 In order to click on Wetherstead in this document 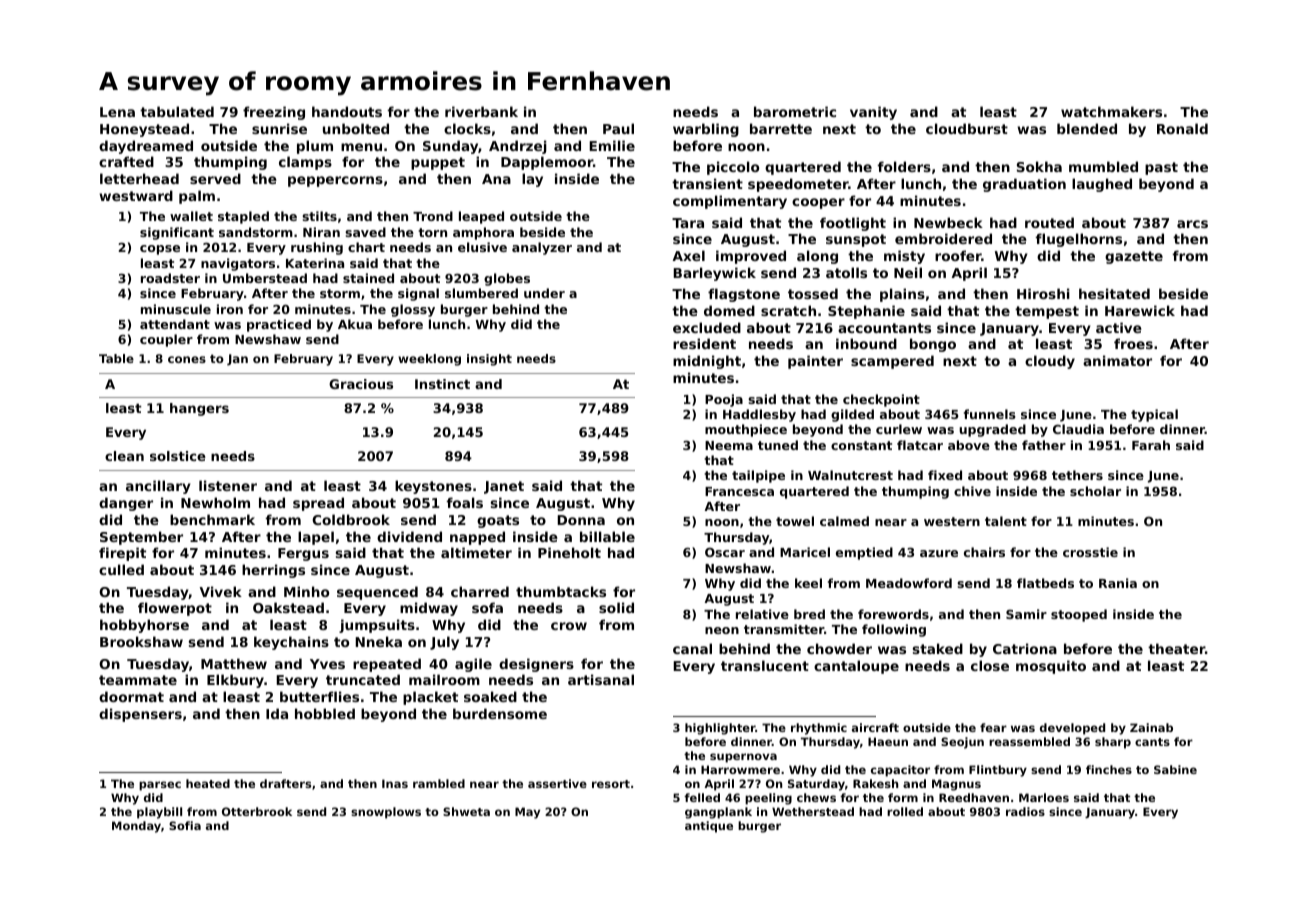, I will do `click(813, 811)`.
